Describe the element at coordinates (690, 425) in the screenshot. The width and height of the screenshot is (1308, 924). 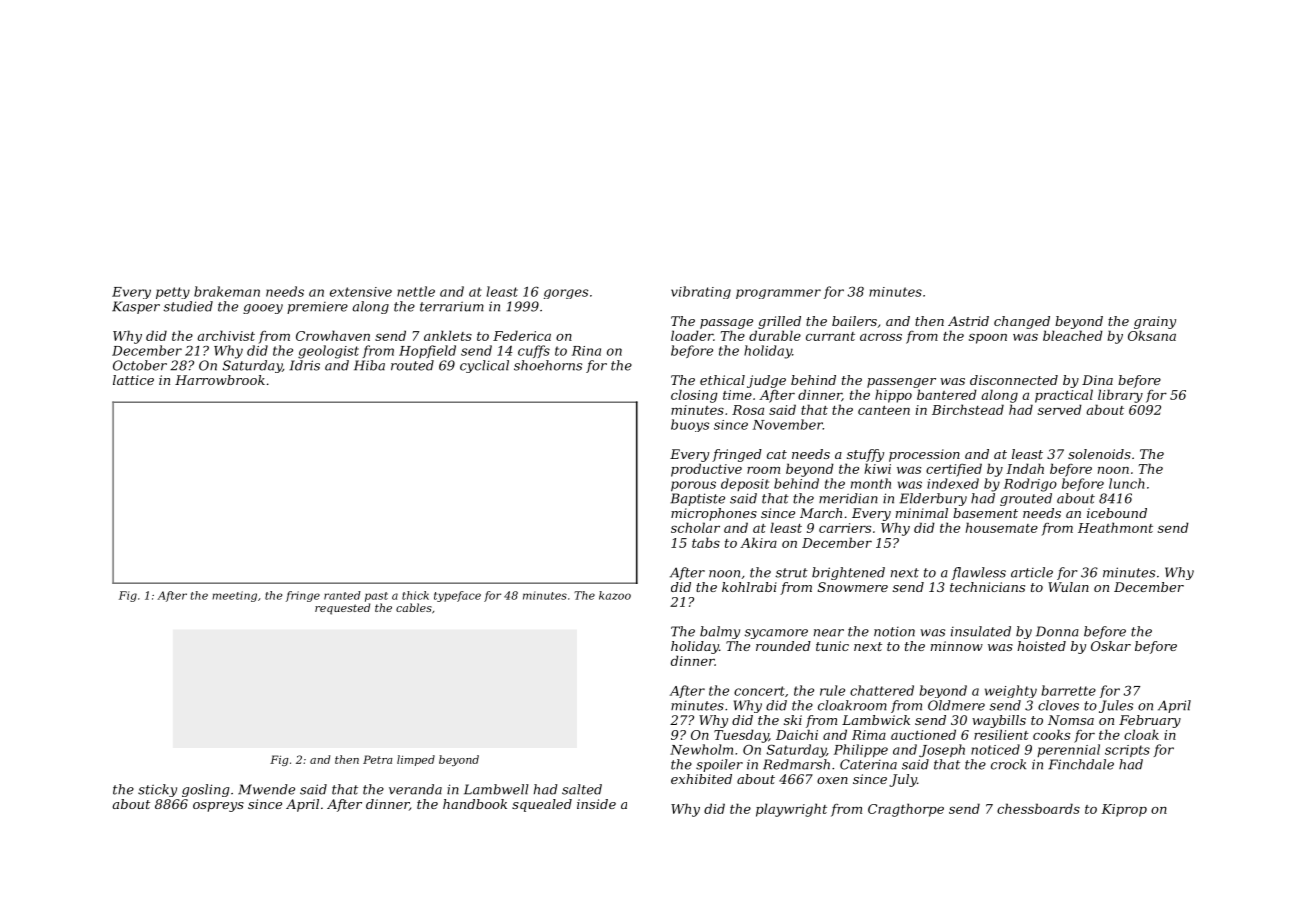
I see `buoys` at that location.
